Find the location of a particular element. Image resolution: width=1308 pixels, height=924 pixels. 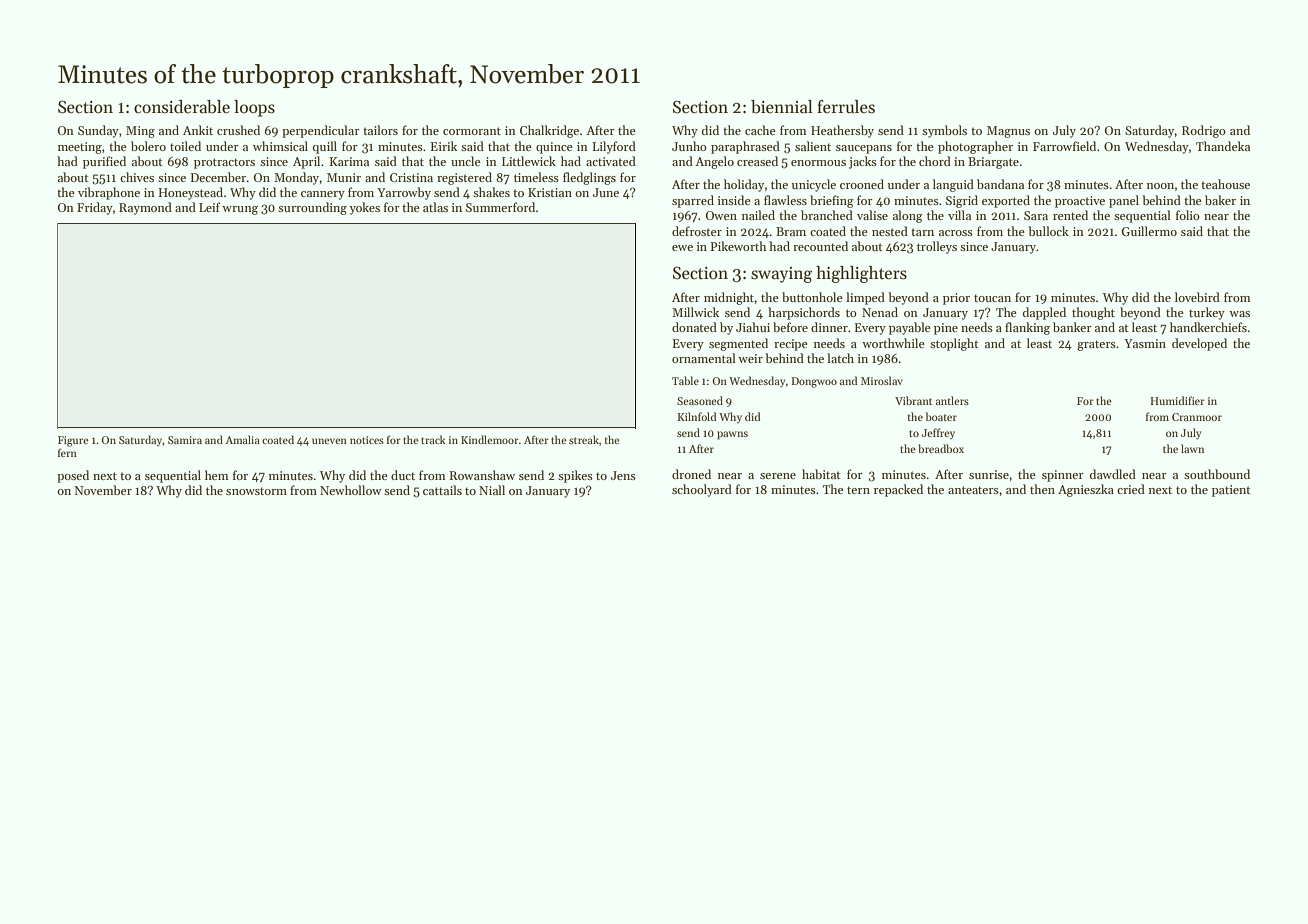

wrung is located at coordinates (240, 210).
